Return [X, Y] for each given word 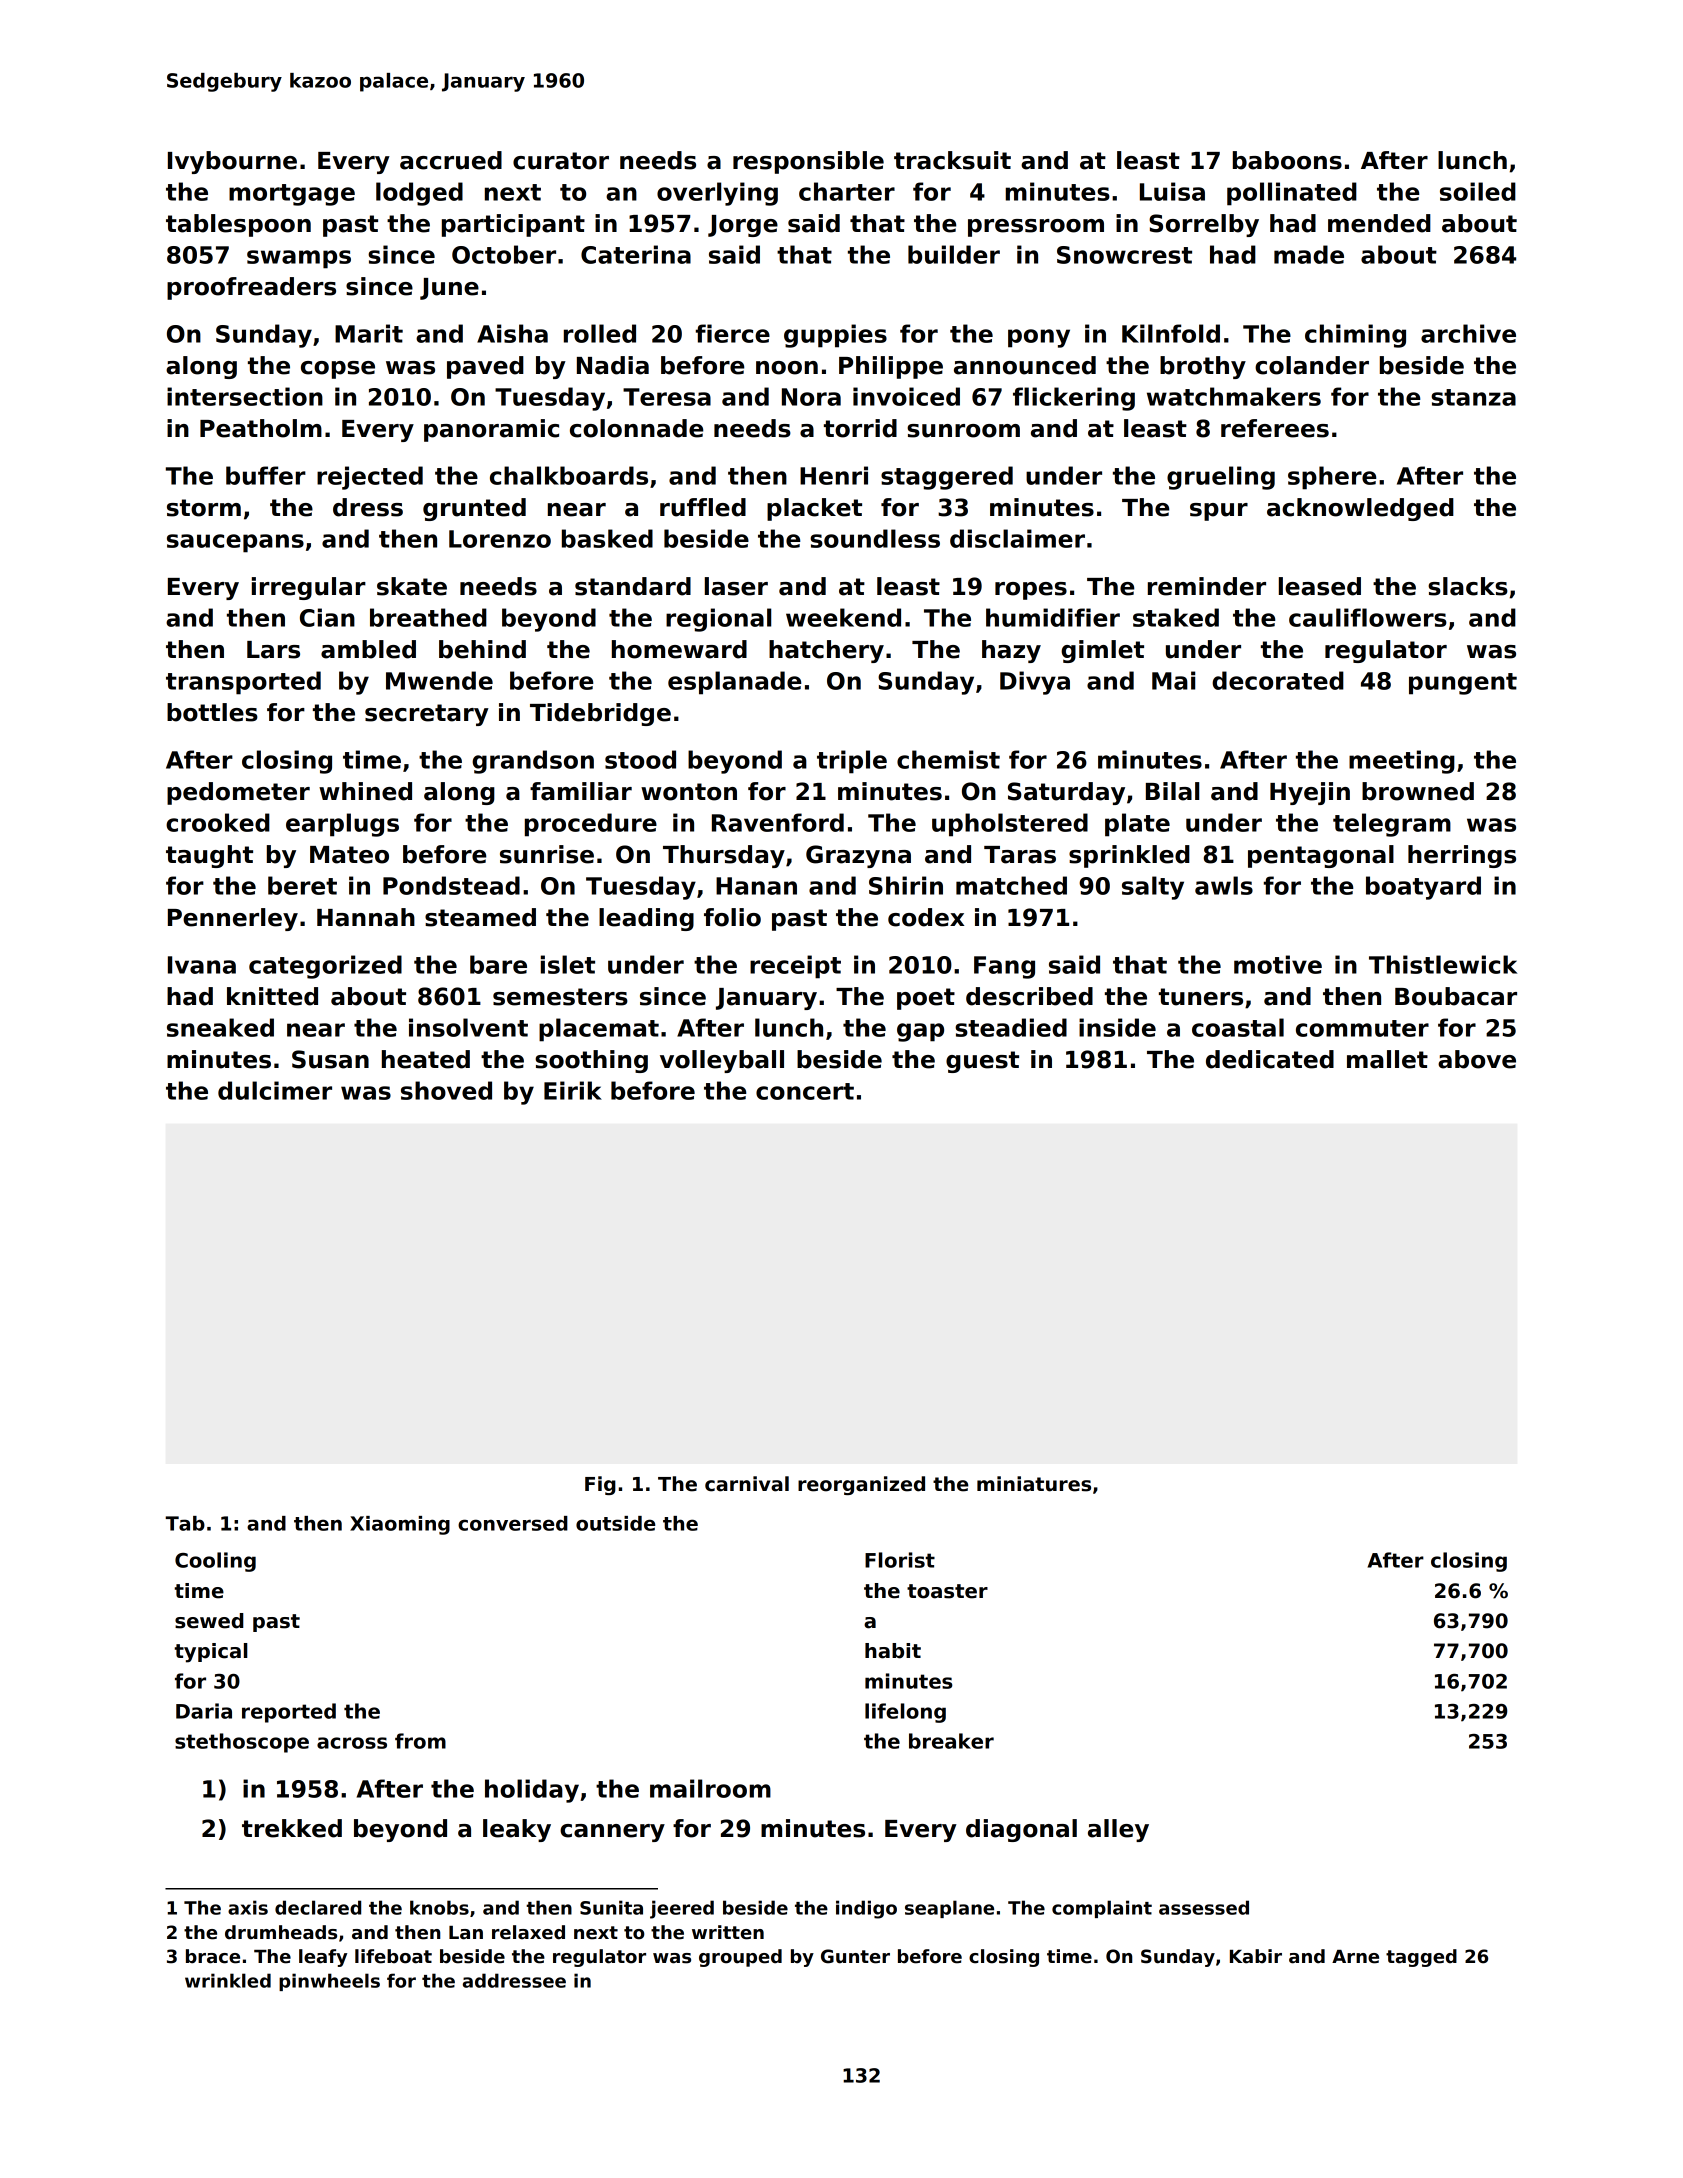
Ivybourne [232, 162]
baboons [1287, 160]
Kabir [1256, 1956]
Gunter [855, 1956]
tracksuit [952, 160]
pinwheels [329, 1982]
